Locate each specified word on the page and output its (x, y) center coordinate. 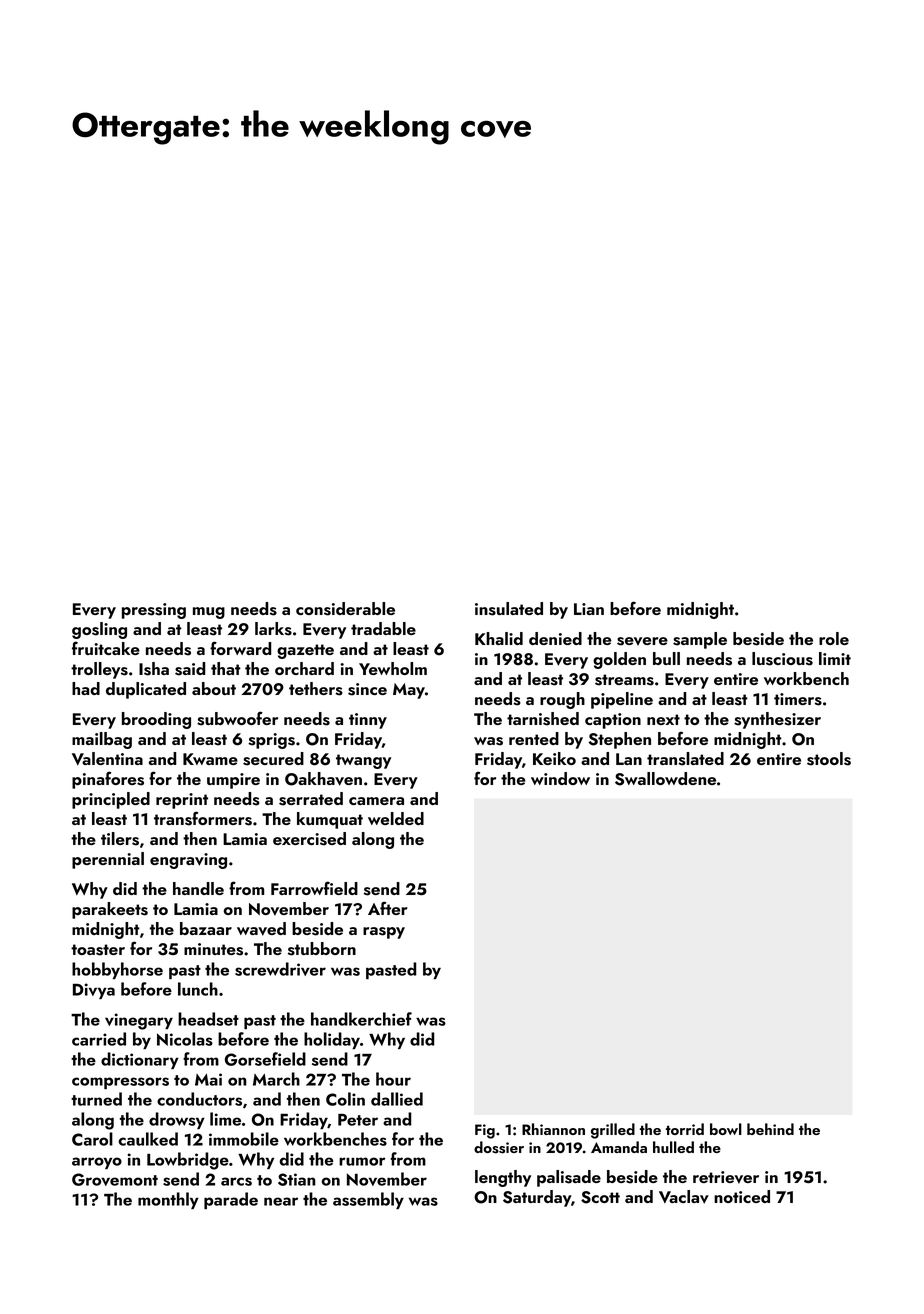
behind (770, 1129)
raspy (384, 933)
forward (240, 648)
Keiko (554, 758)
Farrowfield (314, 888)
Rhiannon (553, 1129)
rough (562, 700)
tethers (316, 689)
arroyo (97, 1163)
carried (99, 1039)
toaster (98, 950)
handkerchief (361, 1019)
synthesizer (777, 720)
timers (798, 699)
